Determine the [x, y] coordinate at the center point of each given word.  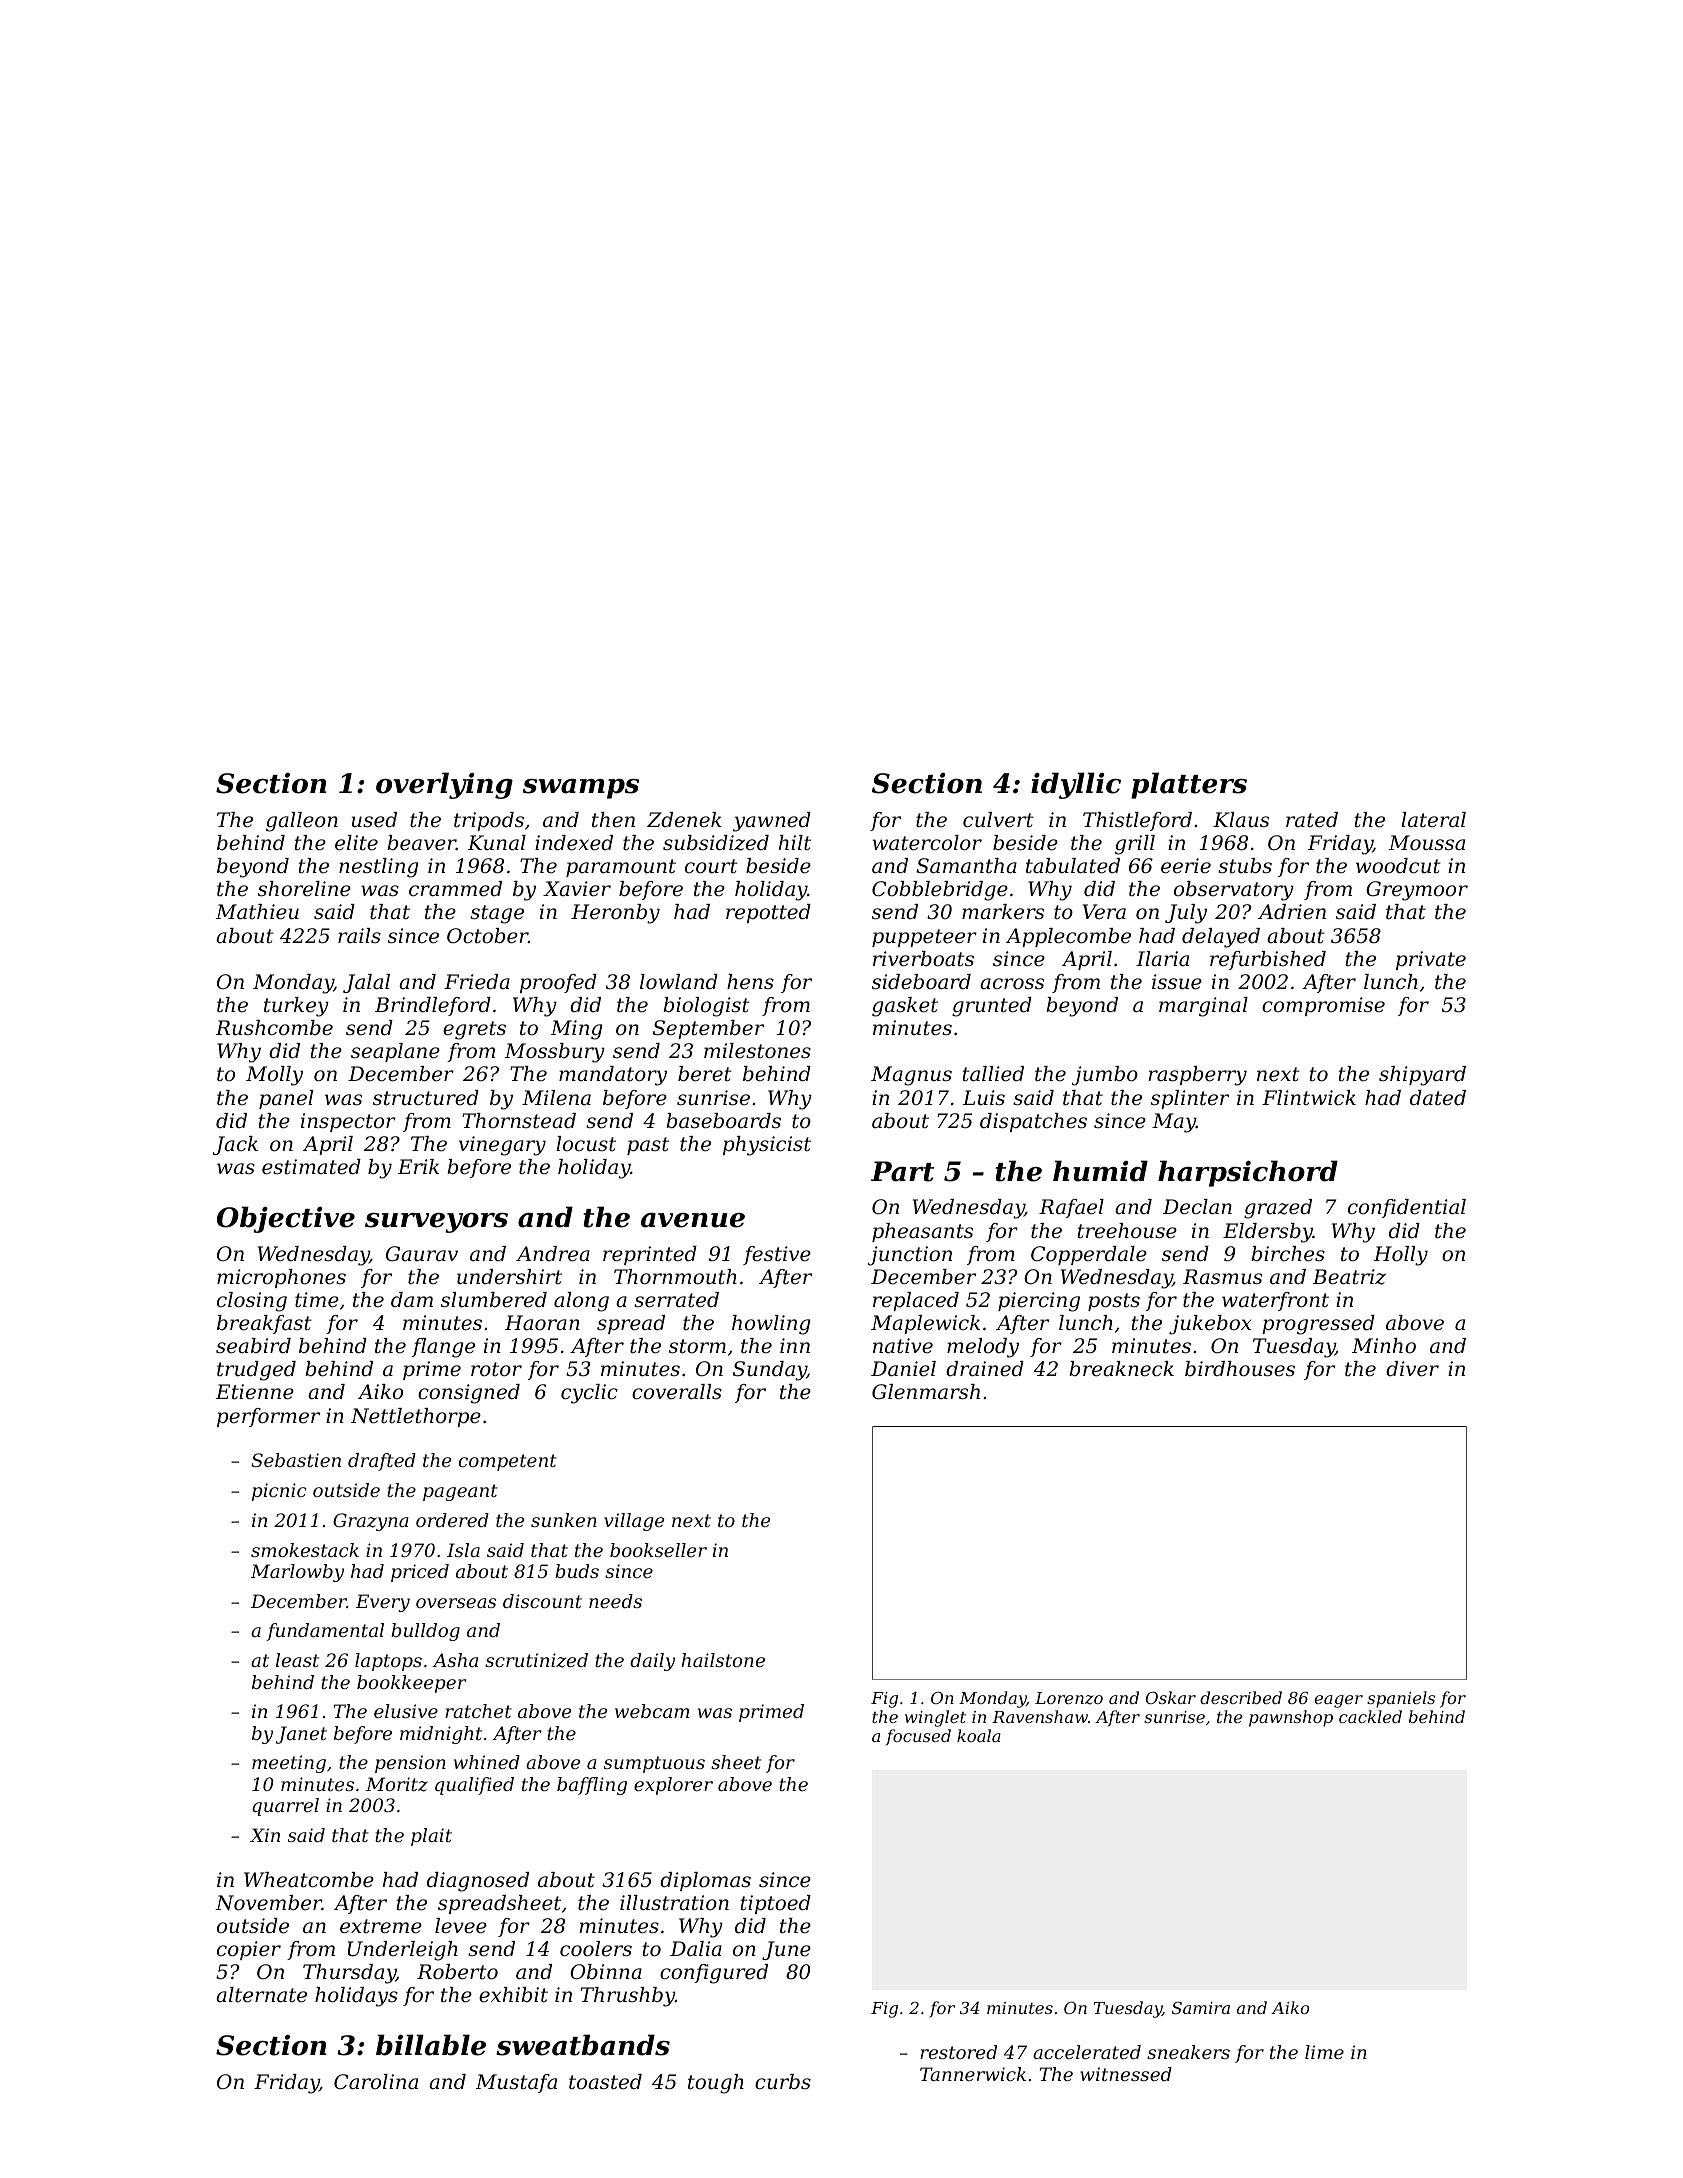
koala [979, 1735]
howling [771, 1325]
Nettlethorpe [416, 1417]
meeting [289, 1764]
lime [1324, 2052]
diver [1412, 1369]
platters [1189, 785]
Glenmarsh [926, 1392]
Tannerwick [973, 2074]
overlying [444, 785]
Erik [418, 1166]
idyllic [1076, 785]
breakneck [1121, 1369]
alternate [261, 1995]
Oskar [1171, 1697]
